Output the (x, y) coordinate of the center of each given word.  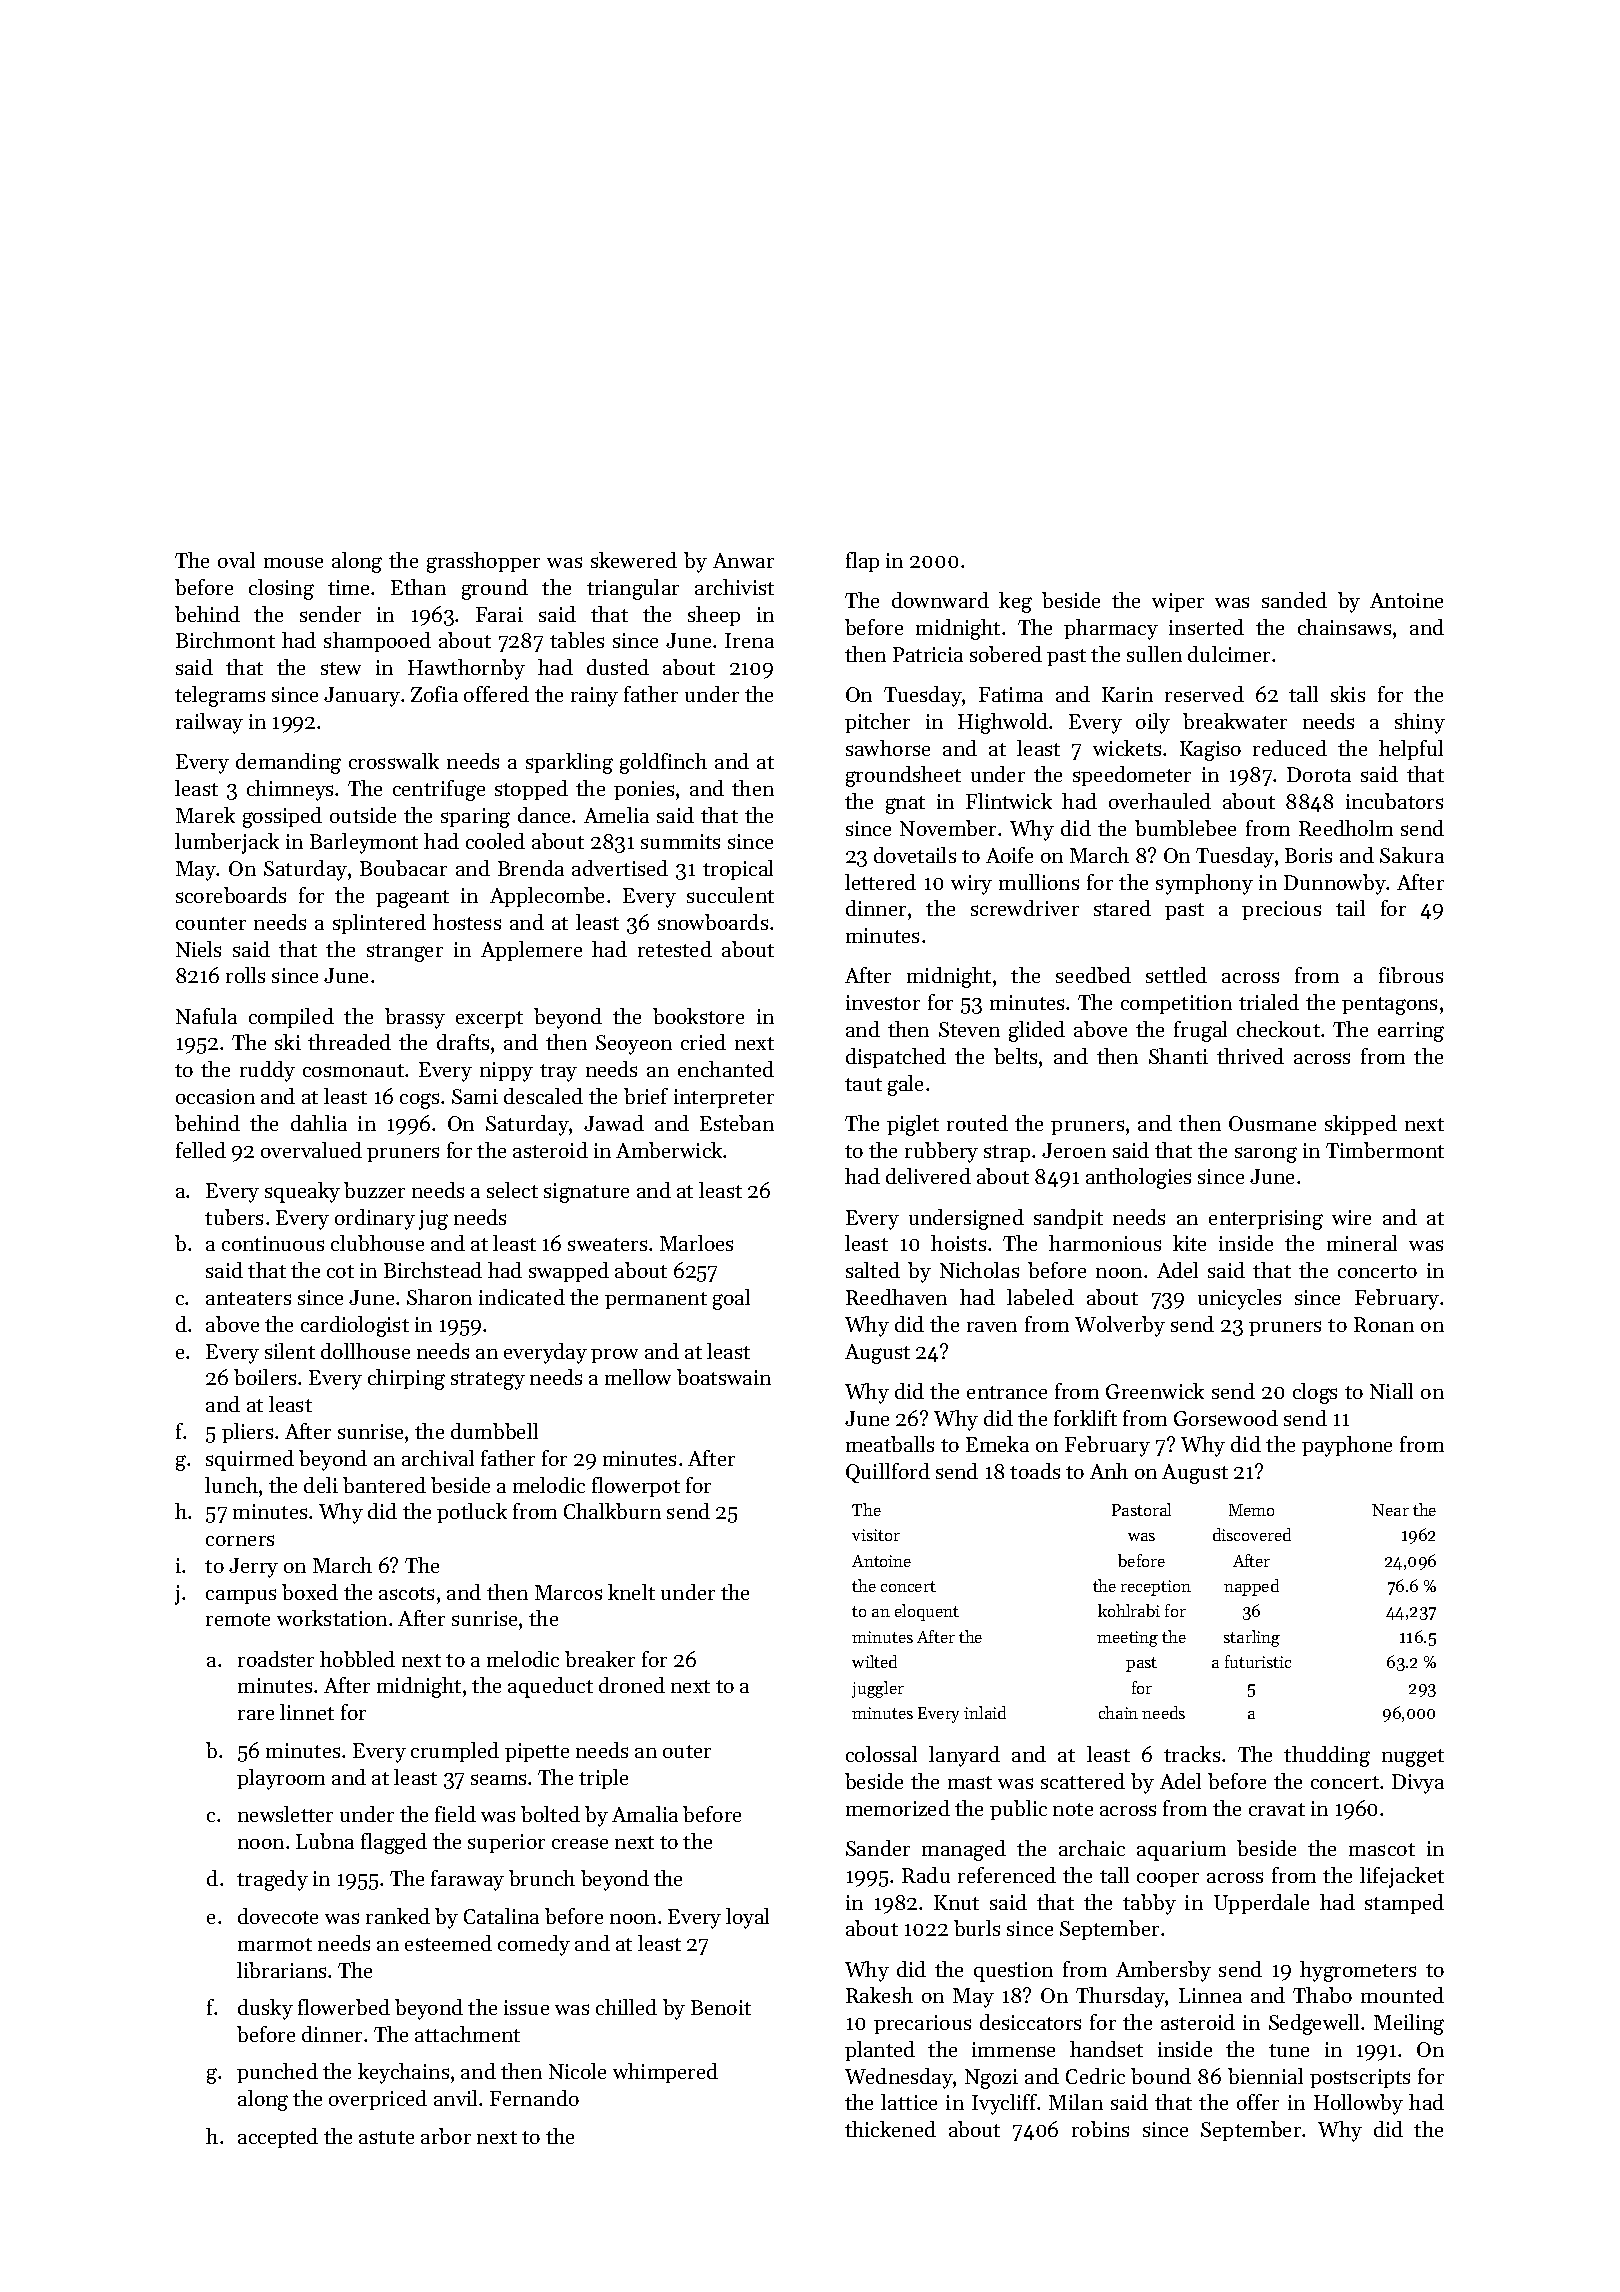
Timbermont (1385, 1150)
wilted (874, 1661)
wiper (1178, 602)
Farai (499, 614)
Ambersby (1163, 1971)
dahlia (319, 1123)
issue (526, 2007)
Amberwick (670, 1150)
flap (862, 562)
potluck (472, 1513)
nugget (1413, 1758)
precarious (922, 2024)
